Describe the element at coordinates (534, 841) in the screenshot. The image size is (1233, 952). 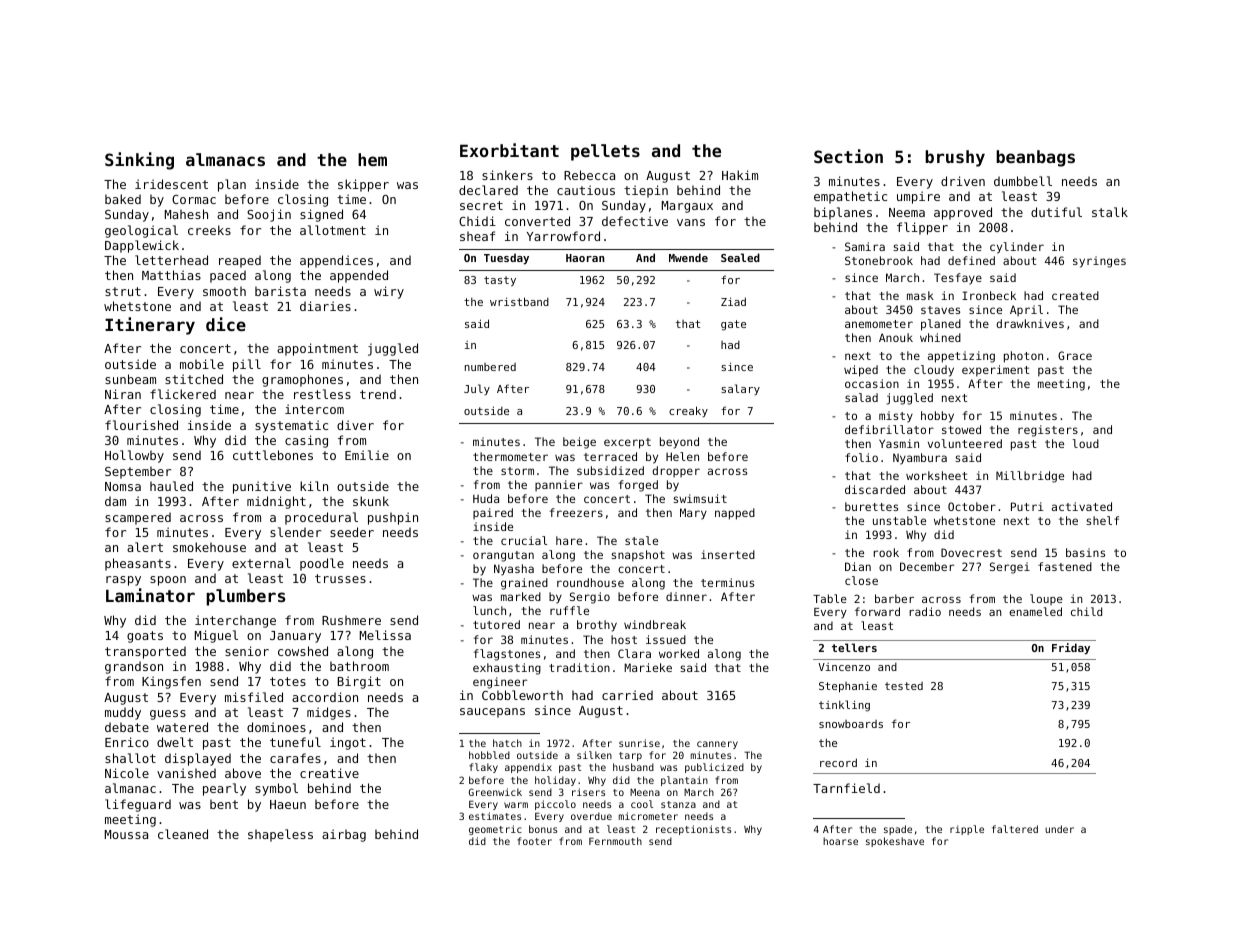
I see `footer` at that location.
